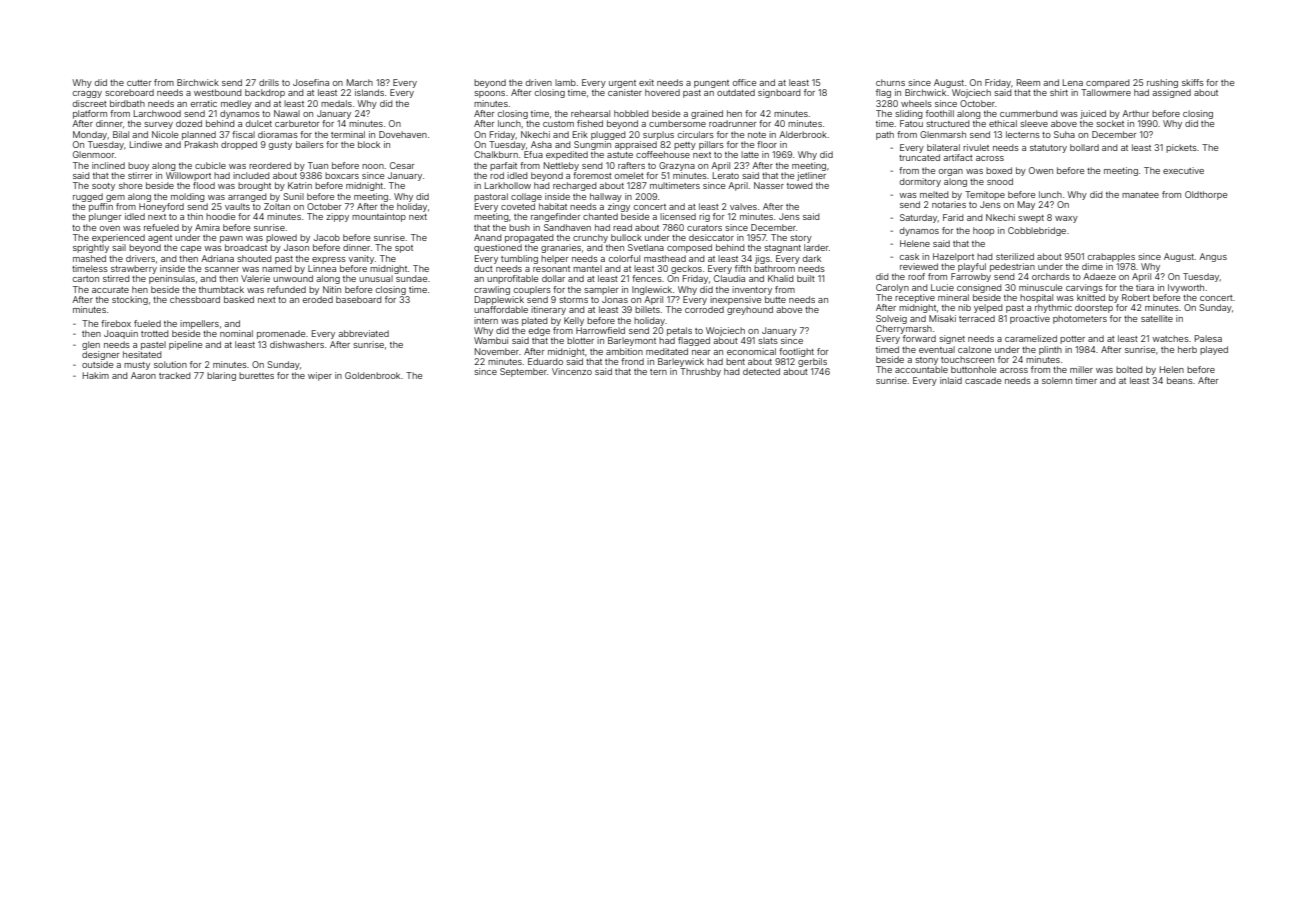  Describe the element at coordinates (139, 83) in the page. I see `cutter` at that location.
